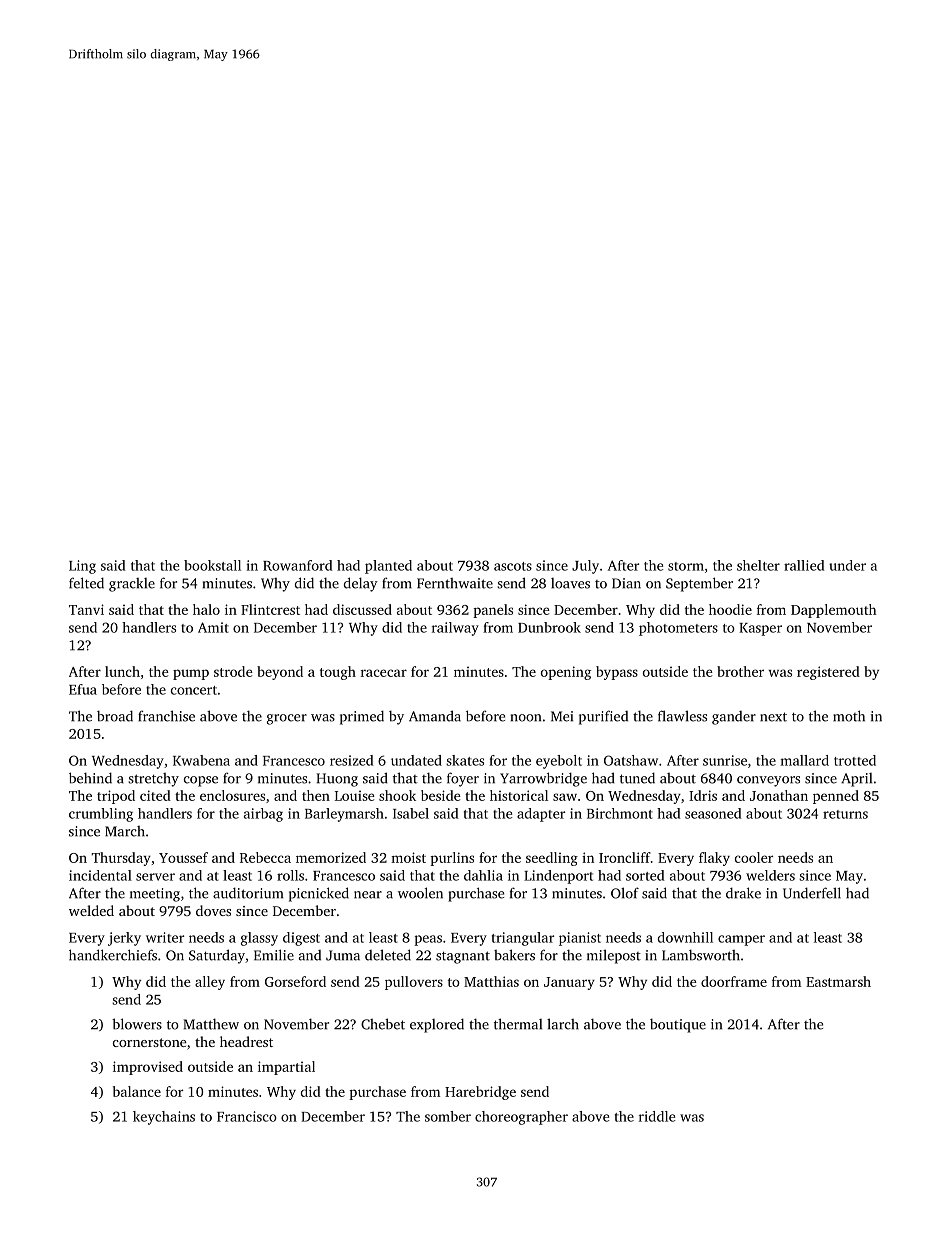 Image resolution: width=952 pixels, height=1233 pixels. What do you see at coordinates (286, 1068) in the page?
I see `impartial` at bounding box center [286, 1068].
